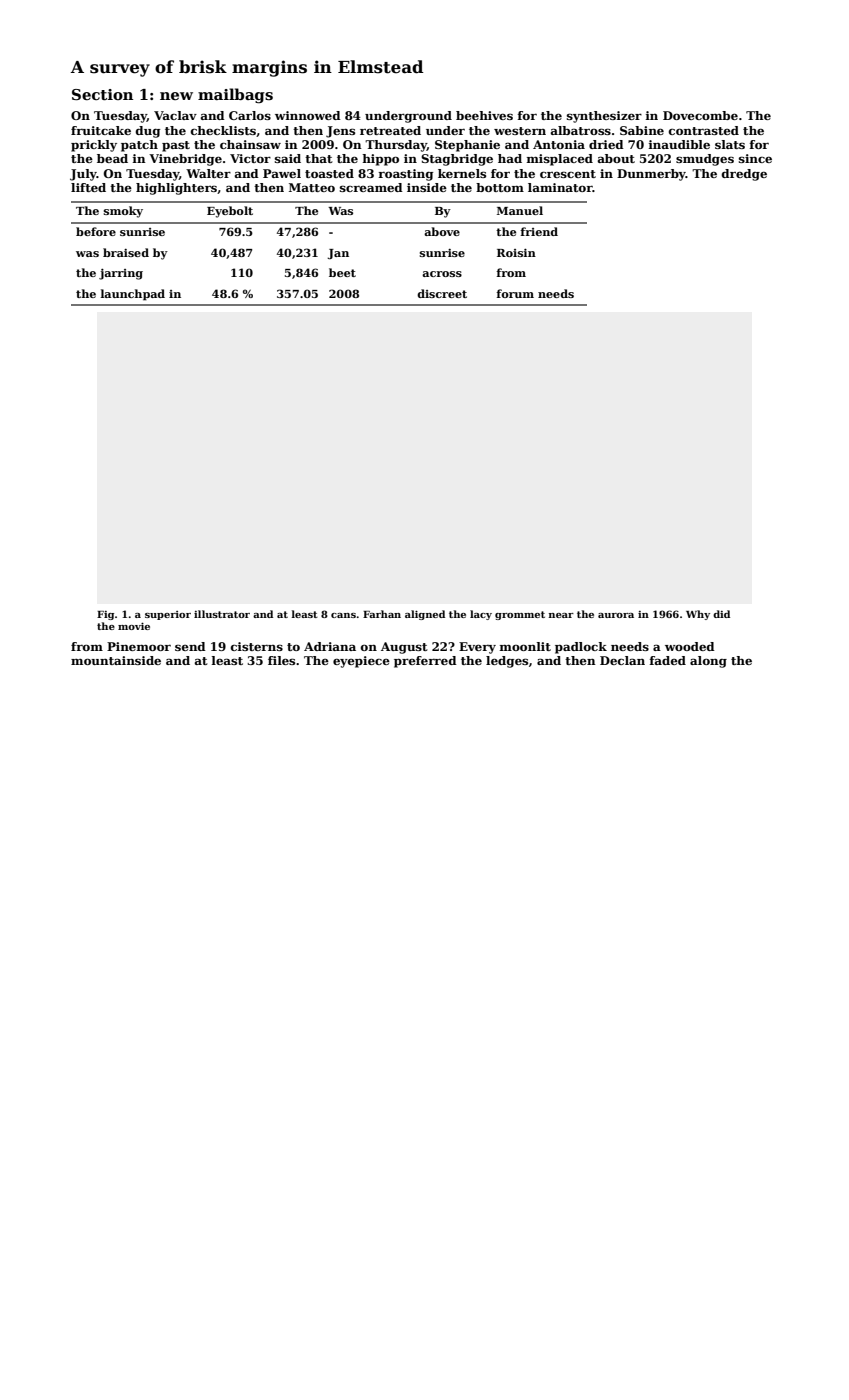 The width and height of the screenshot is (849, 1400). I want to click on aurora, so click(616, 615).
